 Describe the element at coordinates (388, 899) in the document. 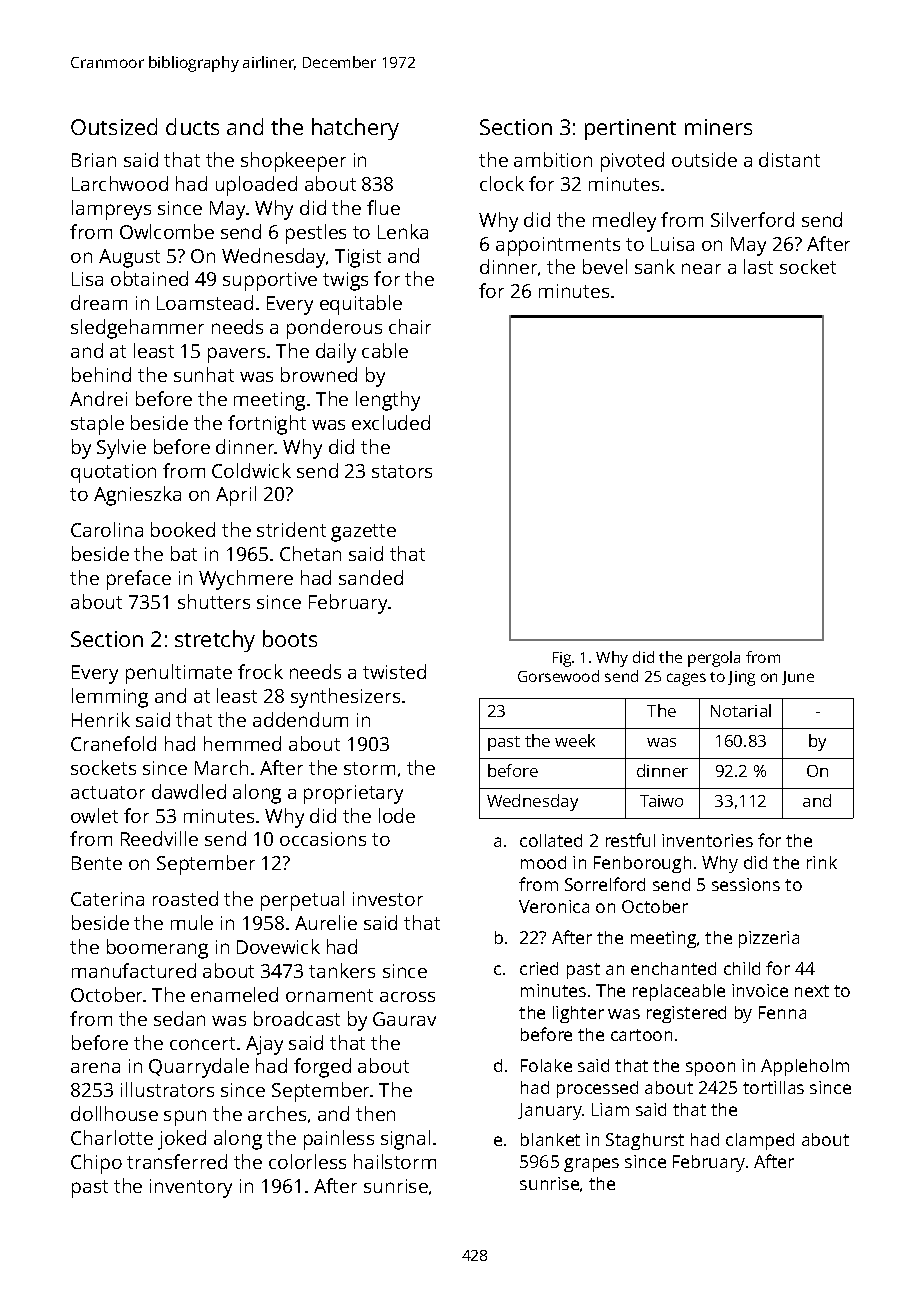

I see `investor` at that location.
